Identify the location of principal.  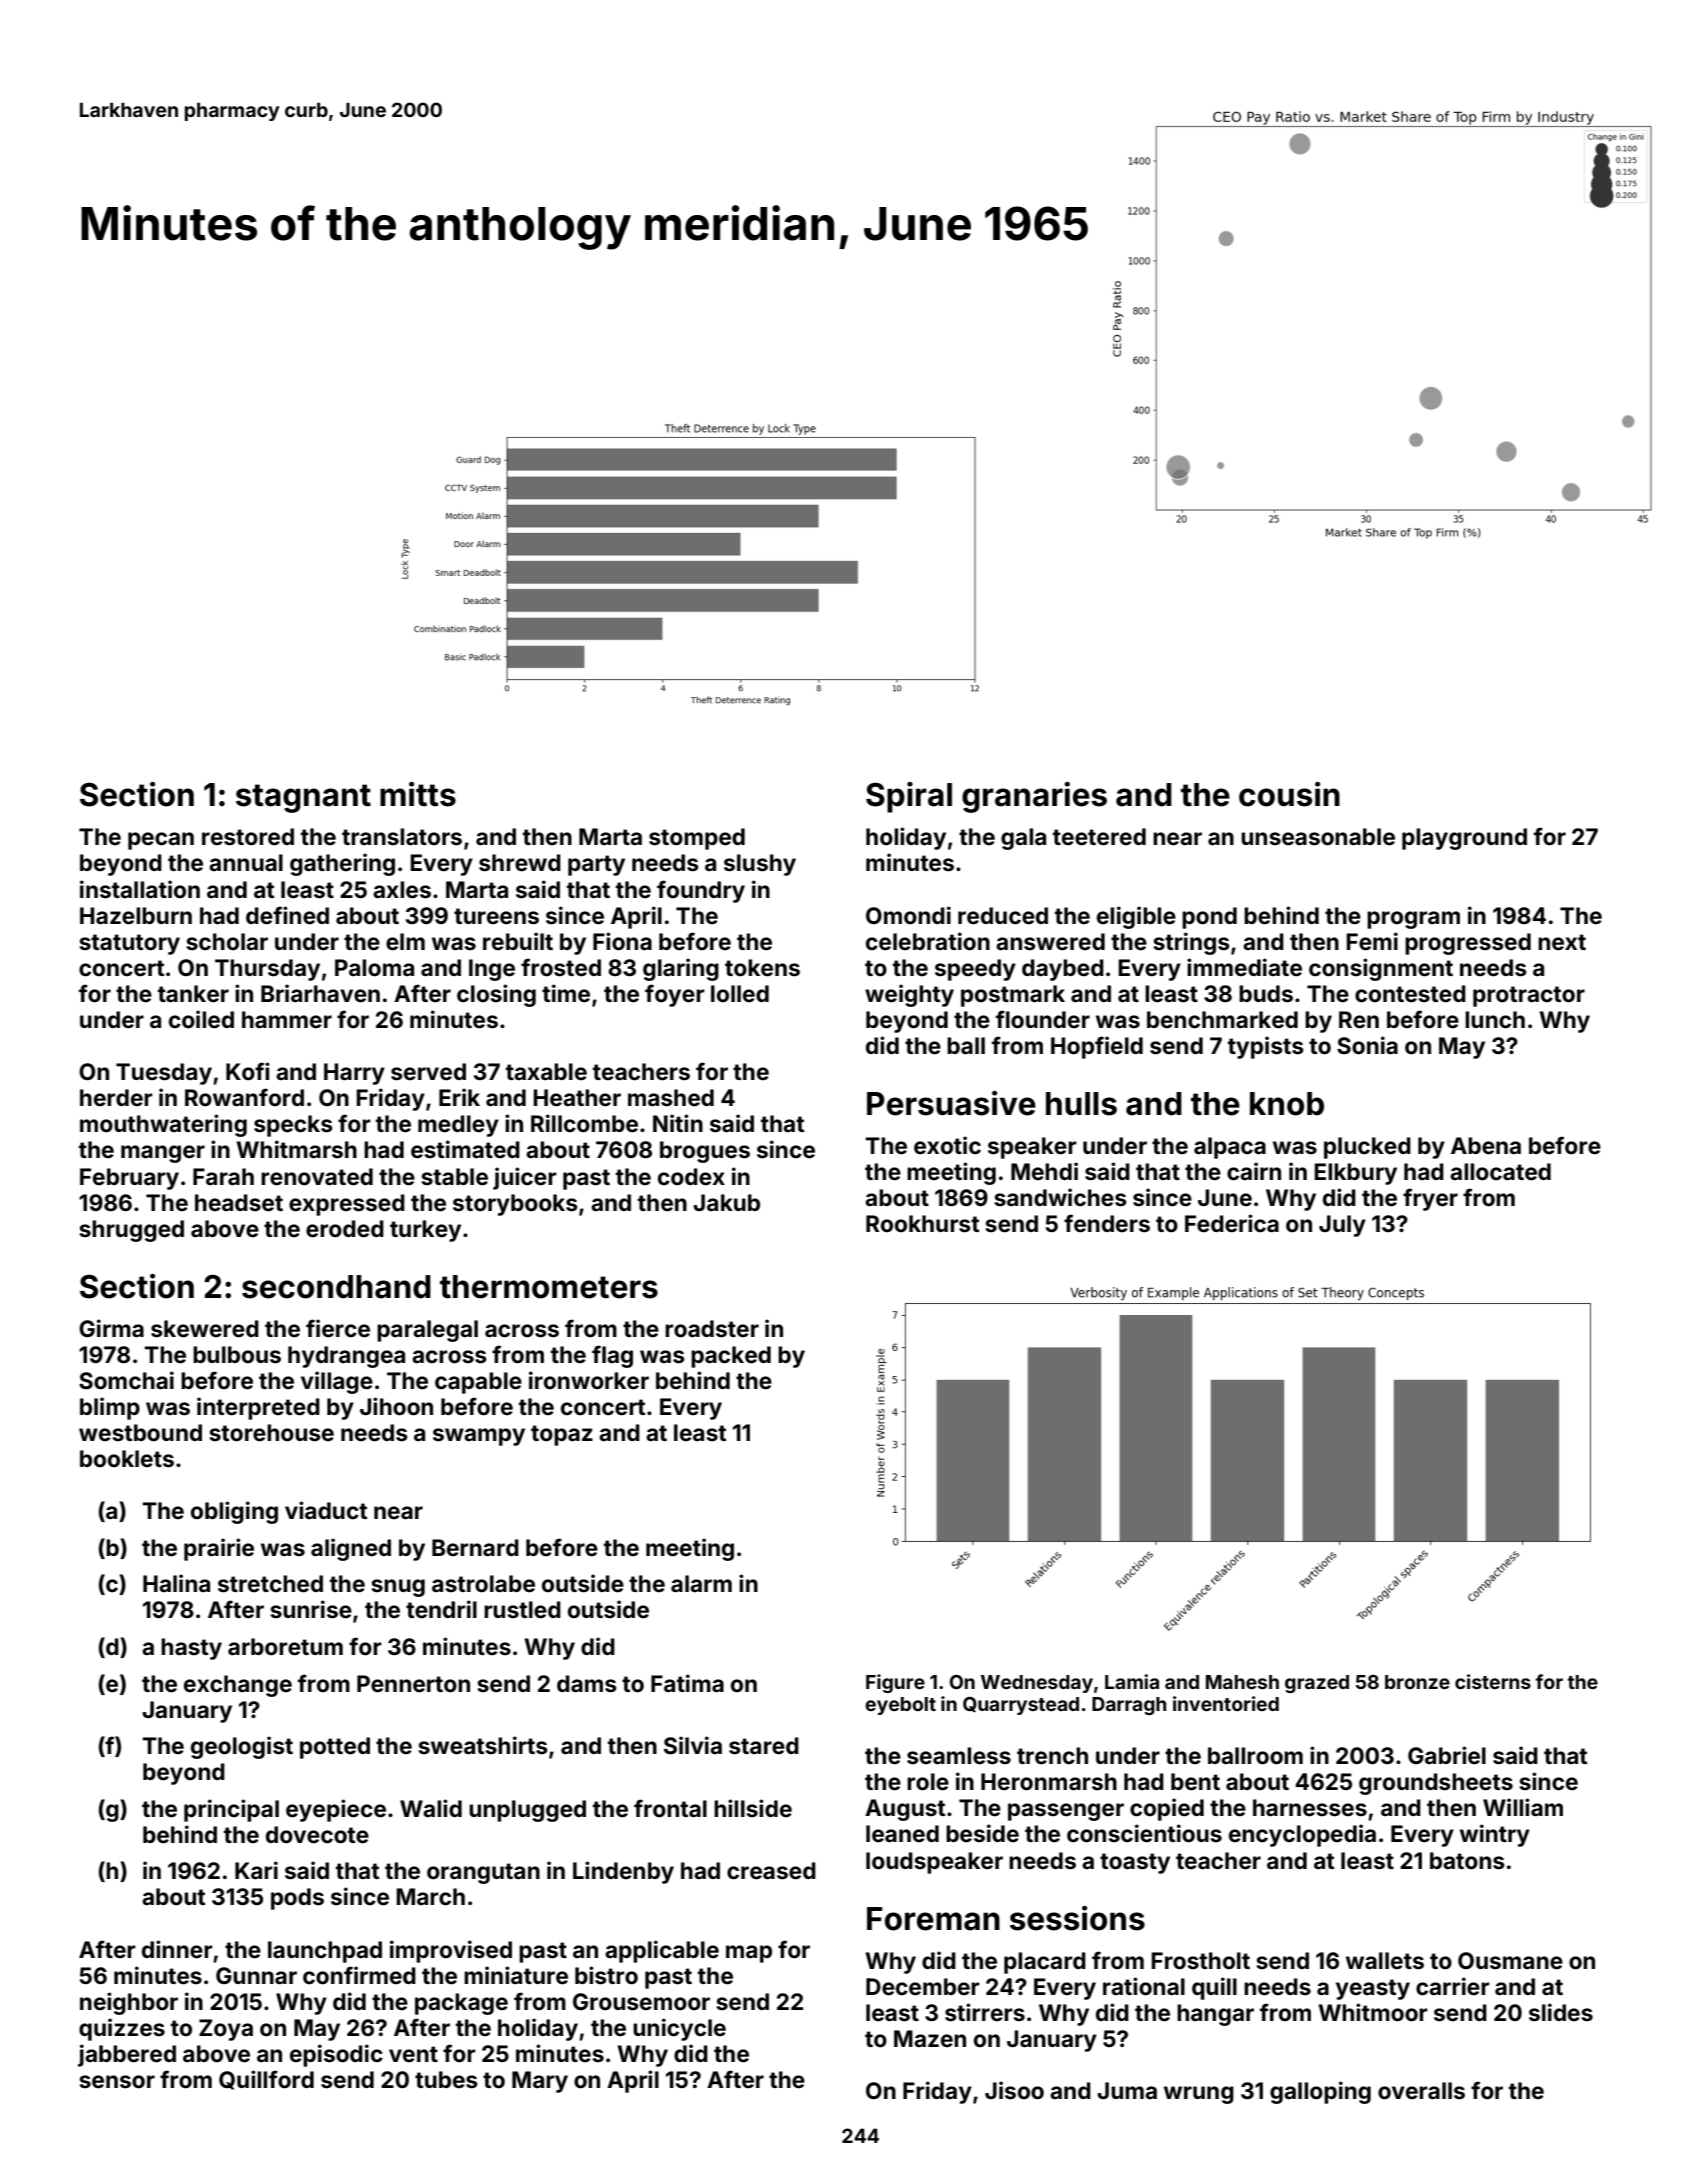
(231, 1810).
